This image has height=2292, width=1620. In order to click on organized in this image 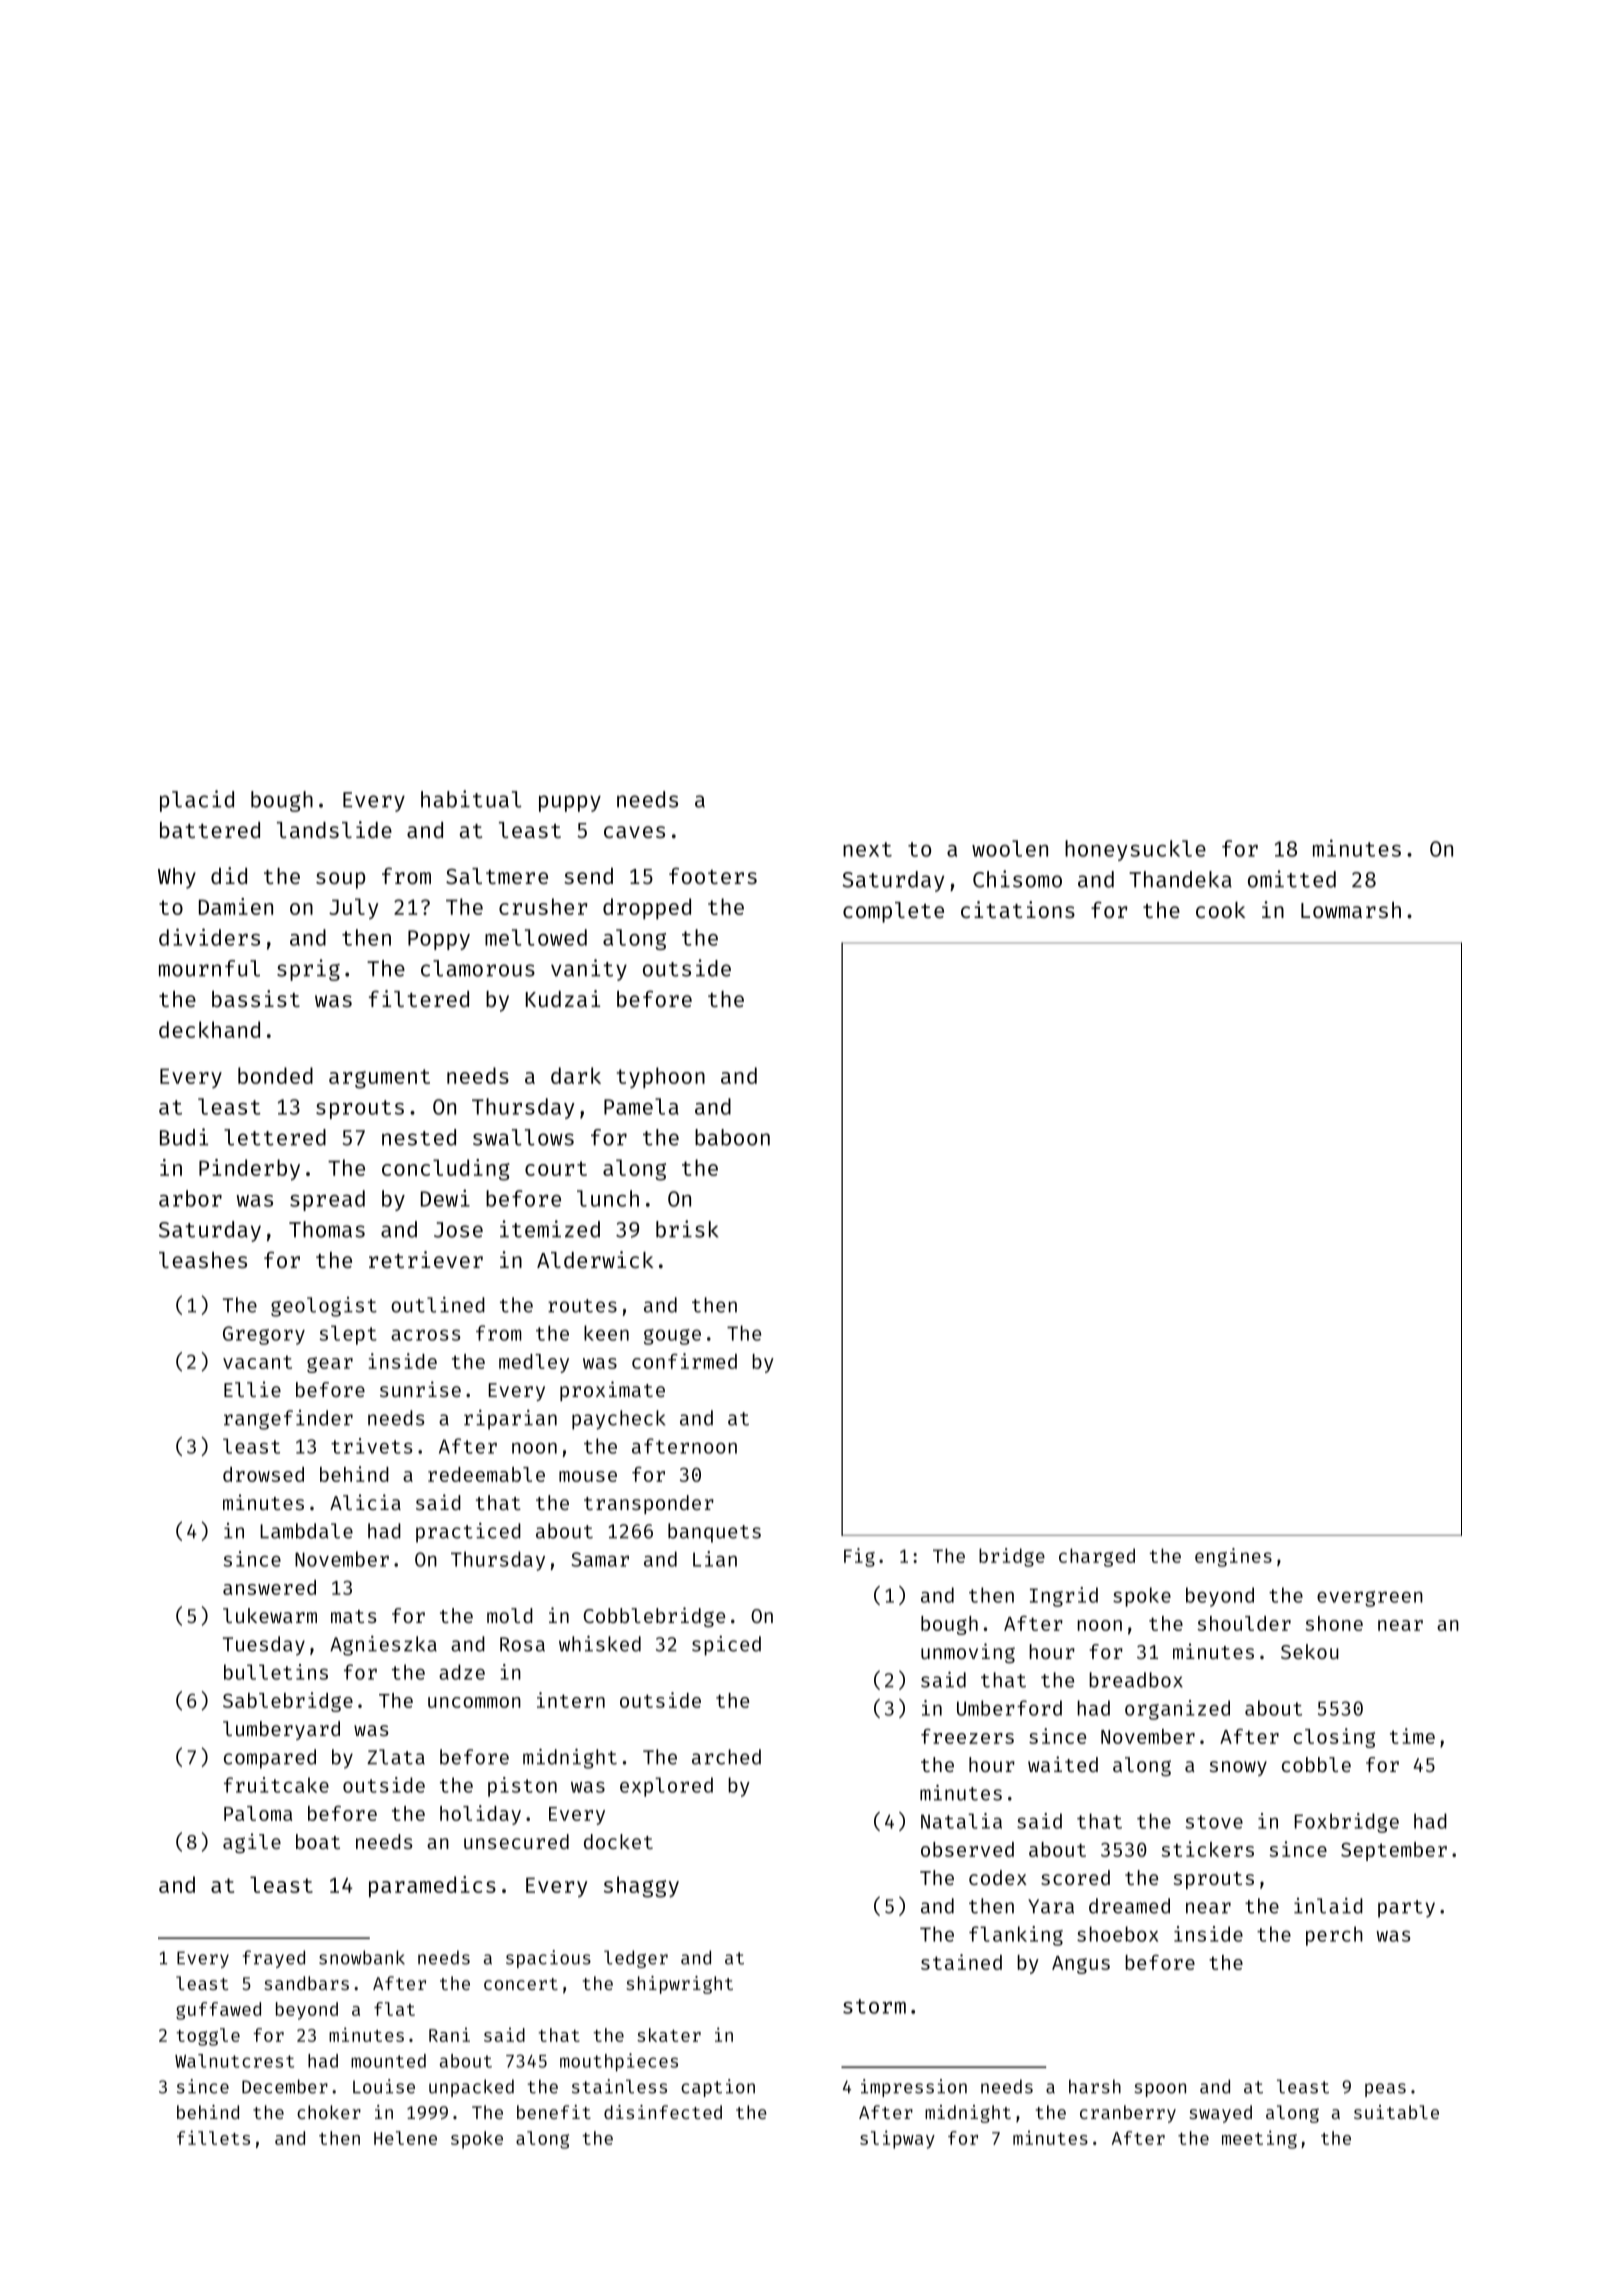, I will do `click(1177, 1710)`.
